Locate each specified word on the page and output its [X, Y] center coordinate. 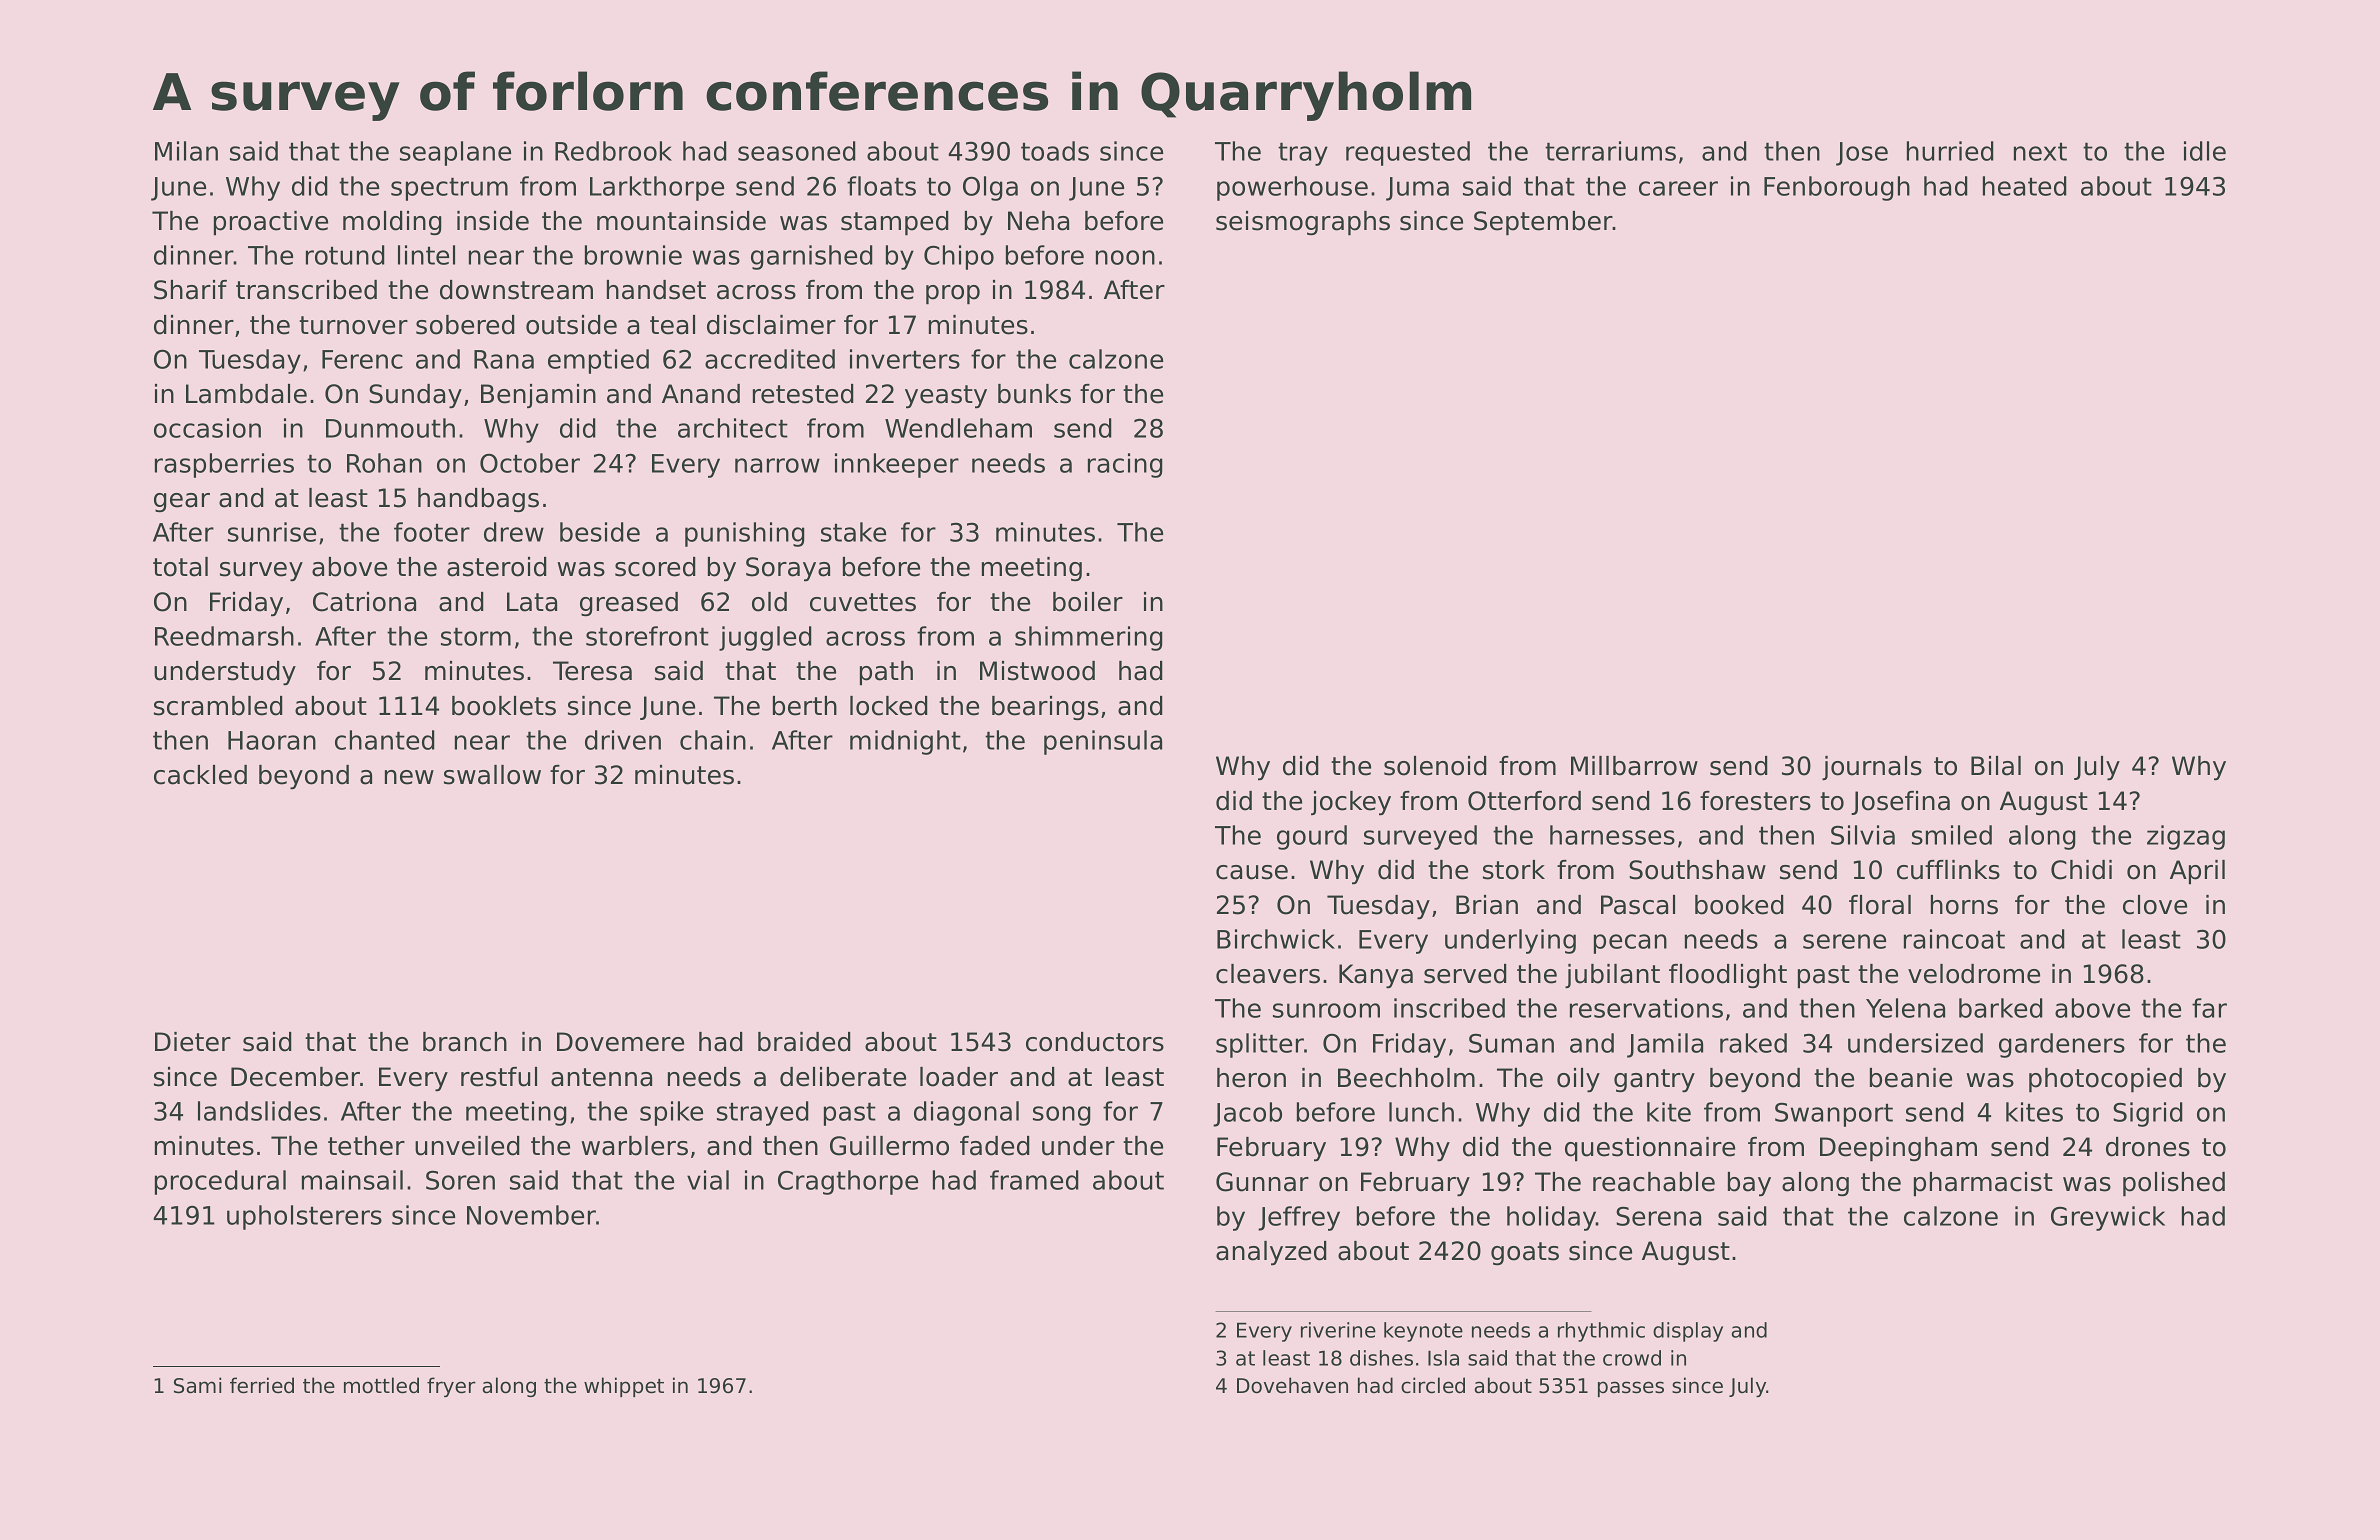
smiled [1952, 835]
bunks [1034, 394]
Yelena [1905, 1008]
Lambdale [246, 394]
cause [1252, 872]
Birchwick [1276, 939]
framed [1034, 1180]
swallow [492, 775]
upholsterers [304, 1217]
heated [2025, 186]
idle [2205, 151]
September [1543, 223]
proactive [271, 223]
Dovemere [620, 1042]
